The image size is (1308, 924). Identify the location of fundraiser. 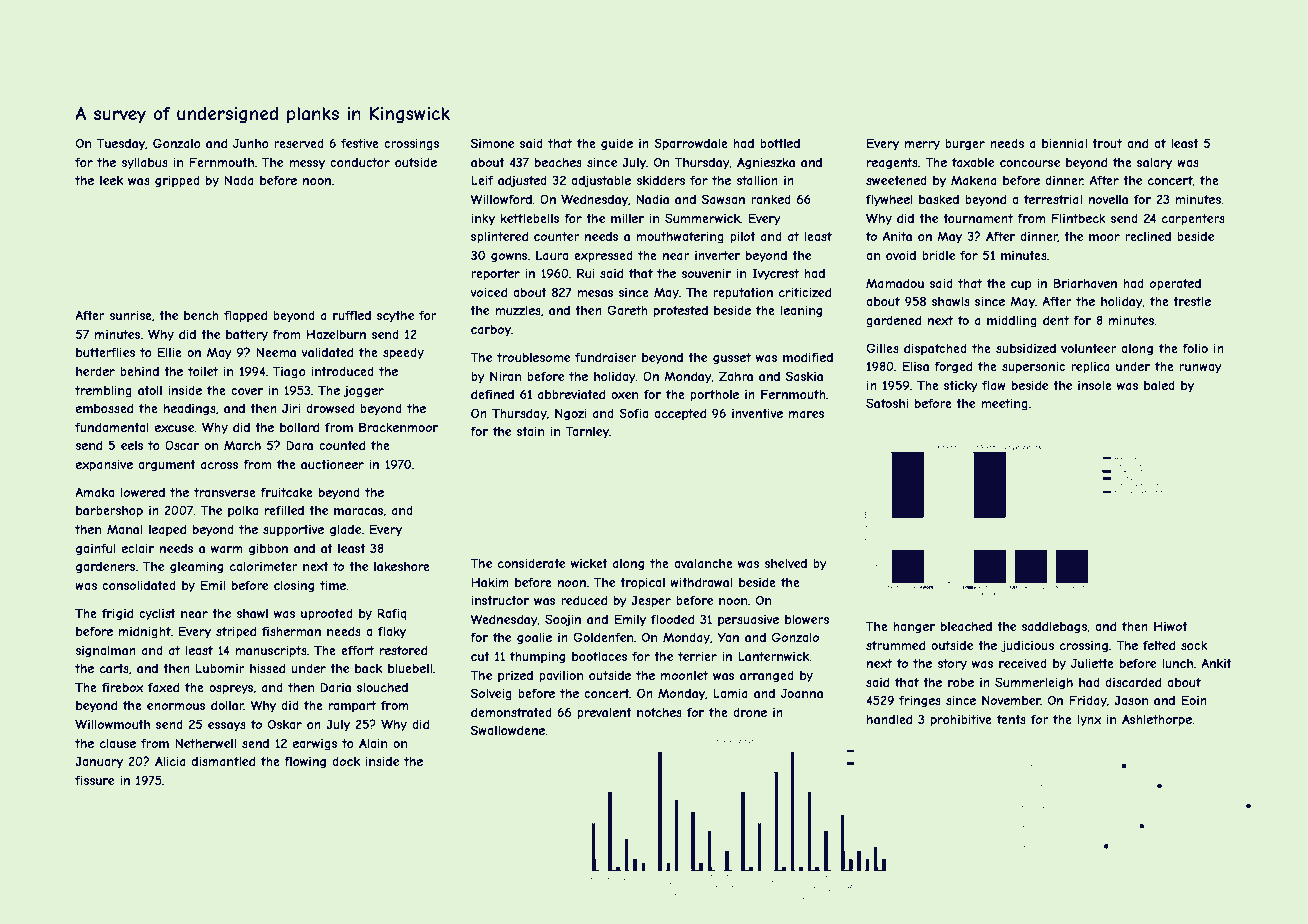
(606, 357).
